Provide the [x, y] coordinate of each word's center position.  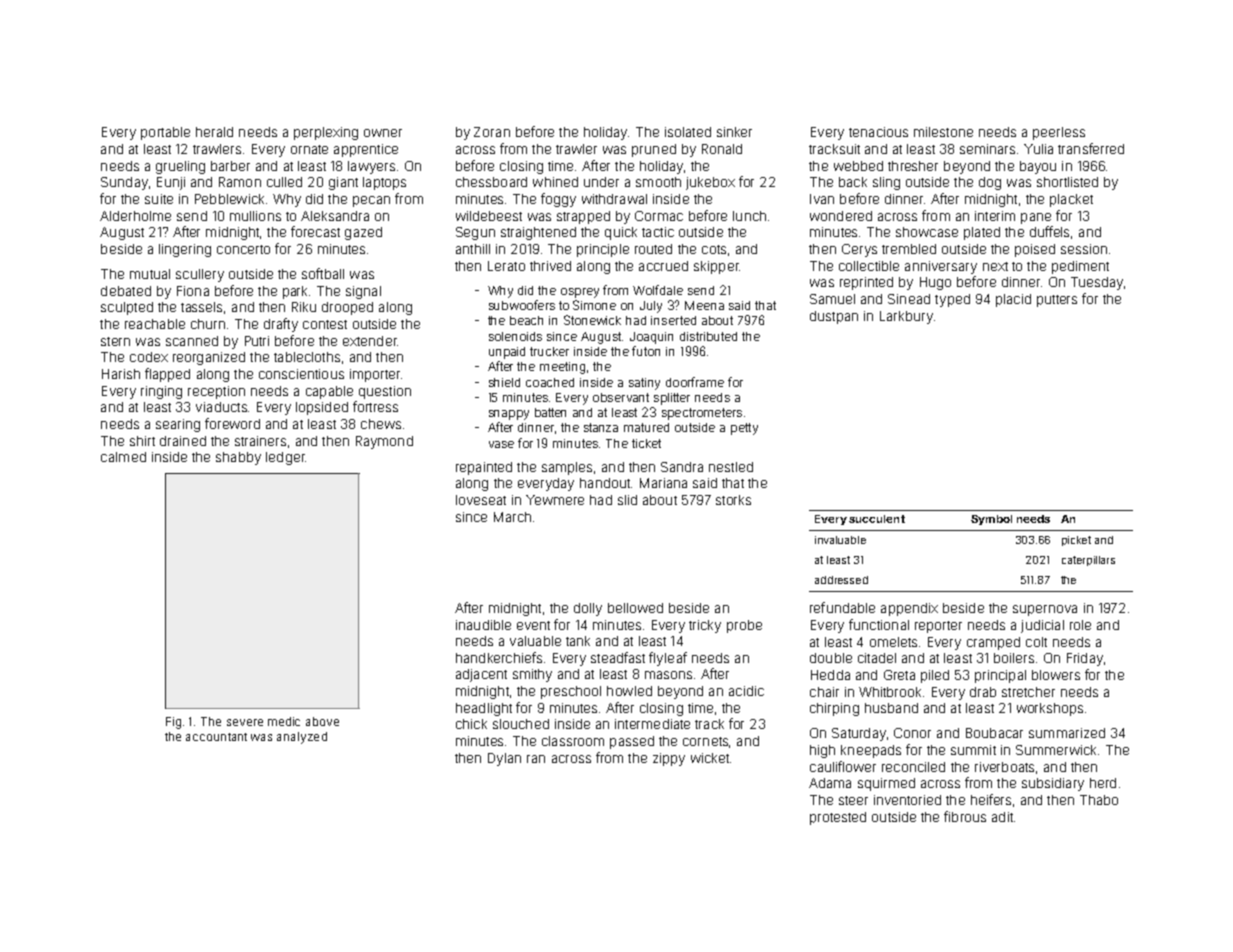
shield [504, 382]
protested [838, 818]
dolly [588, 609]
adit [1002, 817]
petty [744, 429]
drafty [281, 325]
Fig [173, 723]
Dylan [504, 759]
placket [1071, 200]
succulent [877, 519]
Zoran [492, 132]
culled [284, 182]
